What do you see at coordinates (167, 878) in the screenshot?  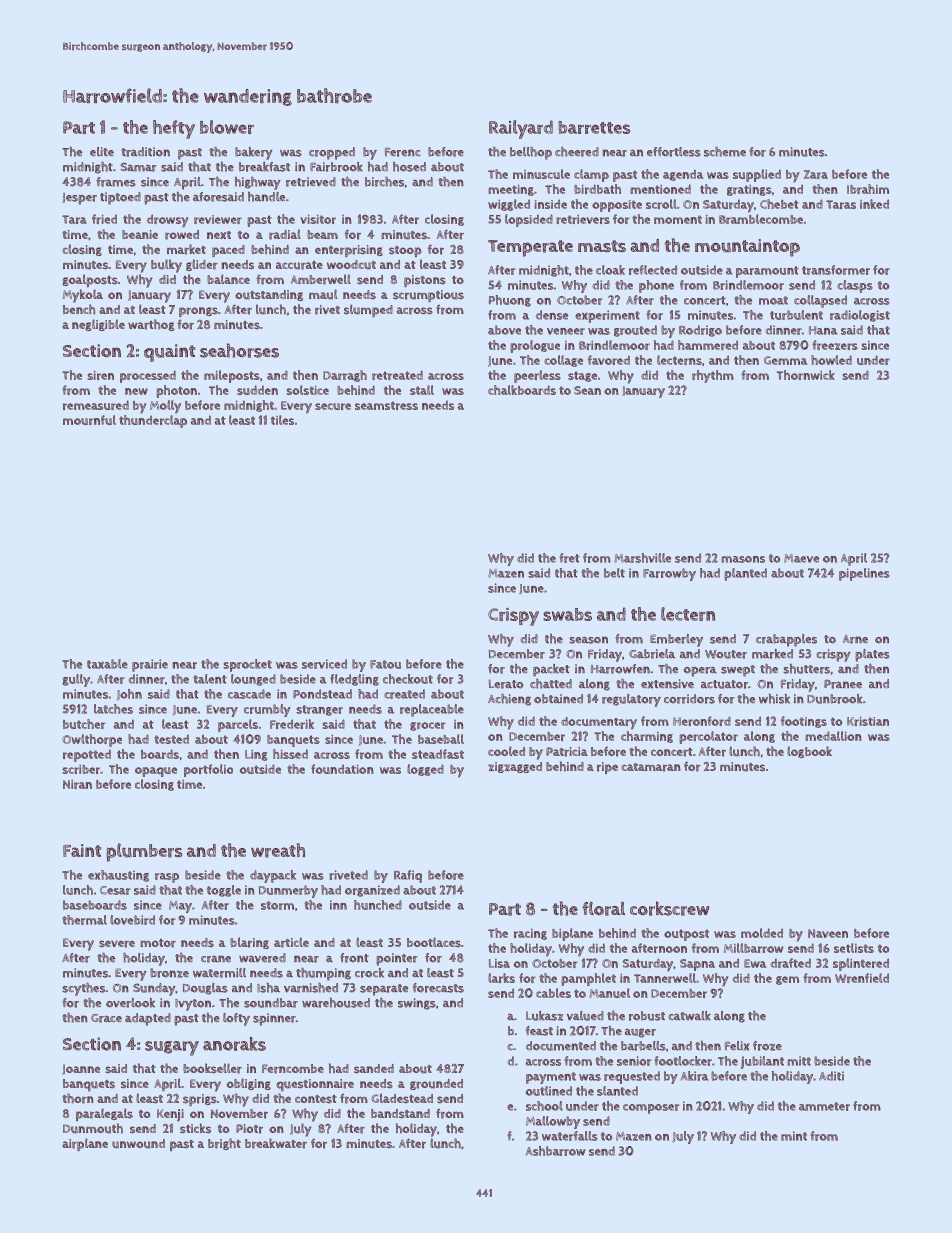 I see `rasp` at bounding box center [167, 878].
